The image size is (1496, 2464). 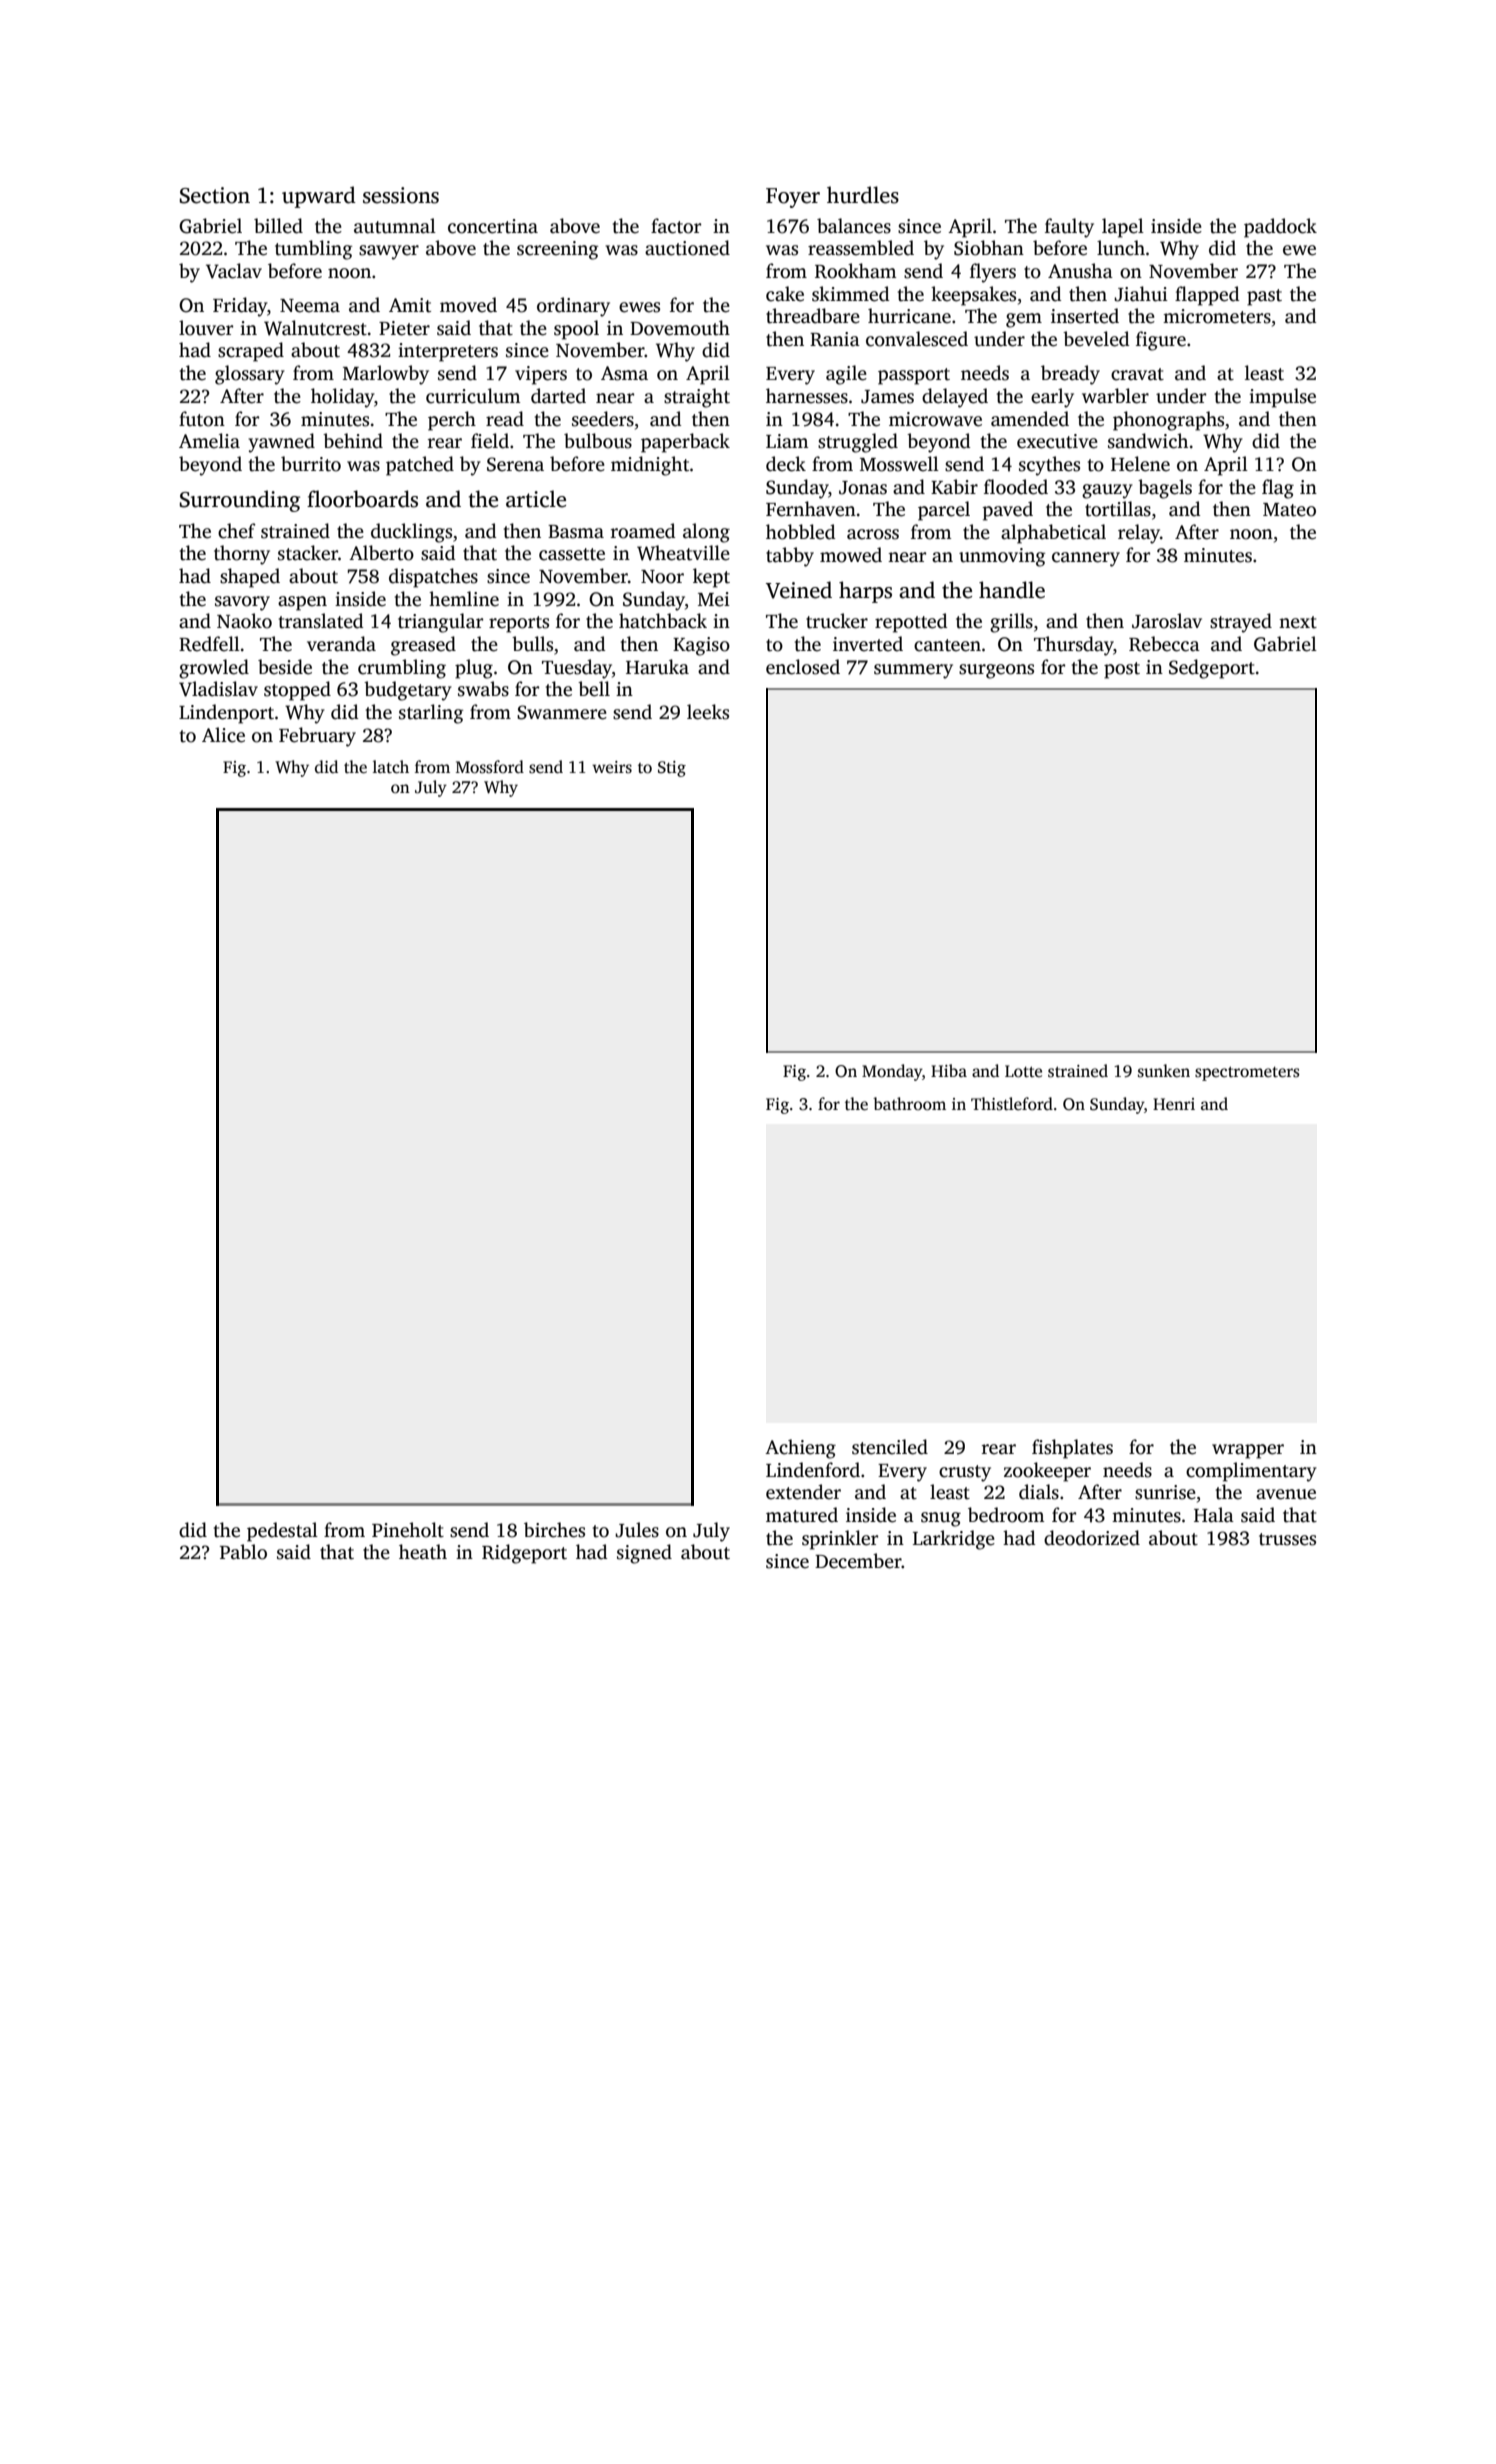 I want to click on yawned, so click(x=281, y=443).
